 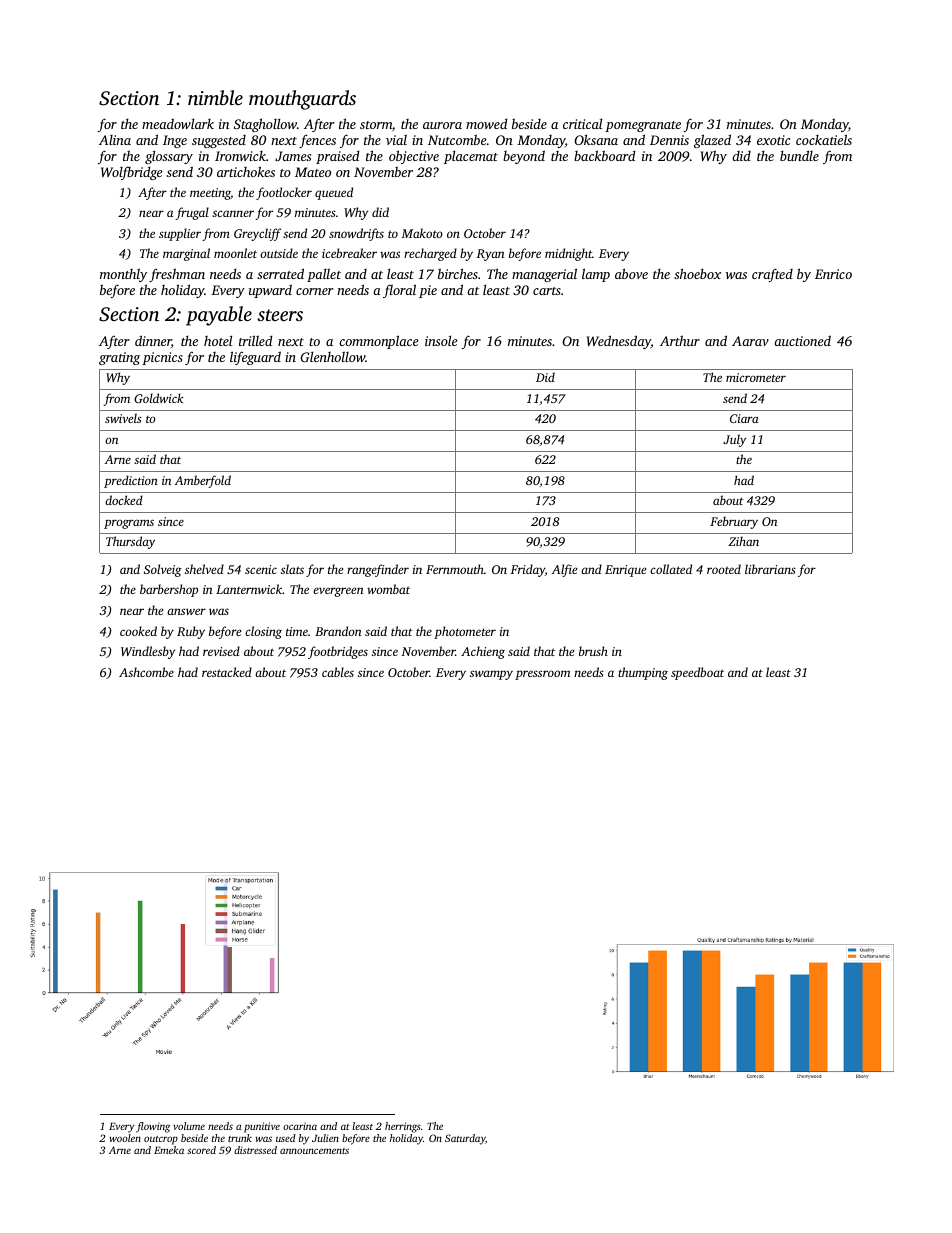 What do you see at coordinates (593, 651) in the screenshot?
I see `brush` at bounding box center [593, 651].
